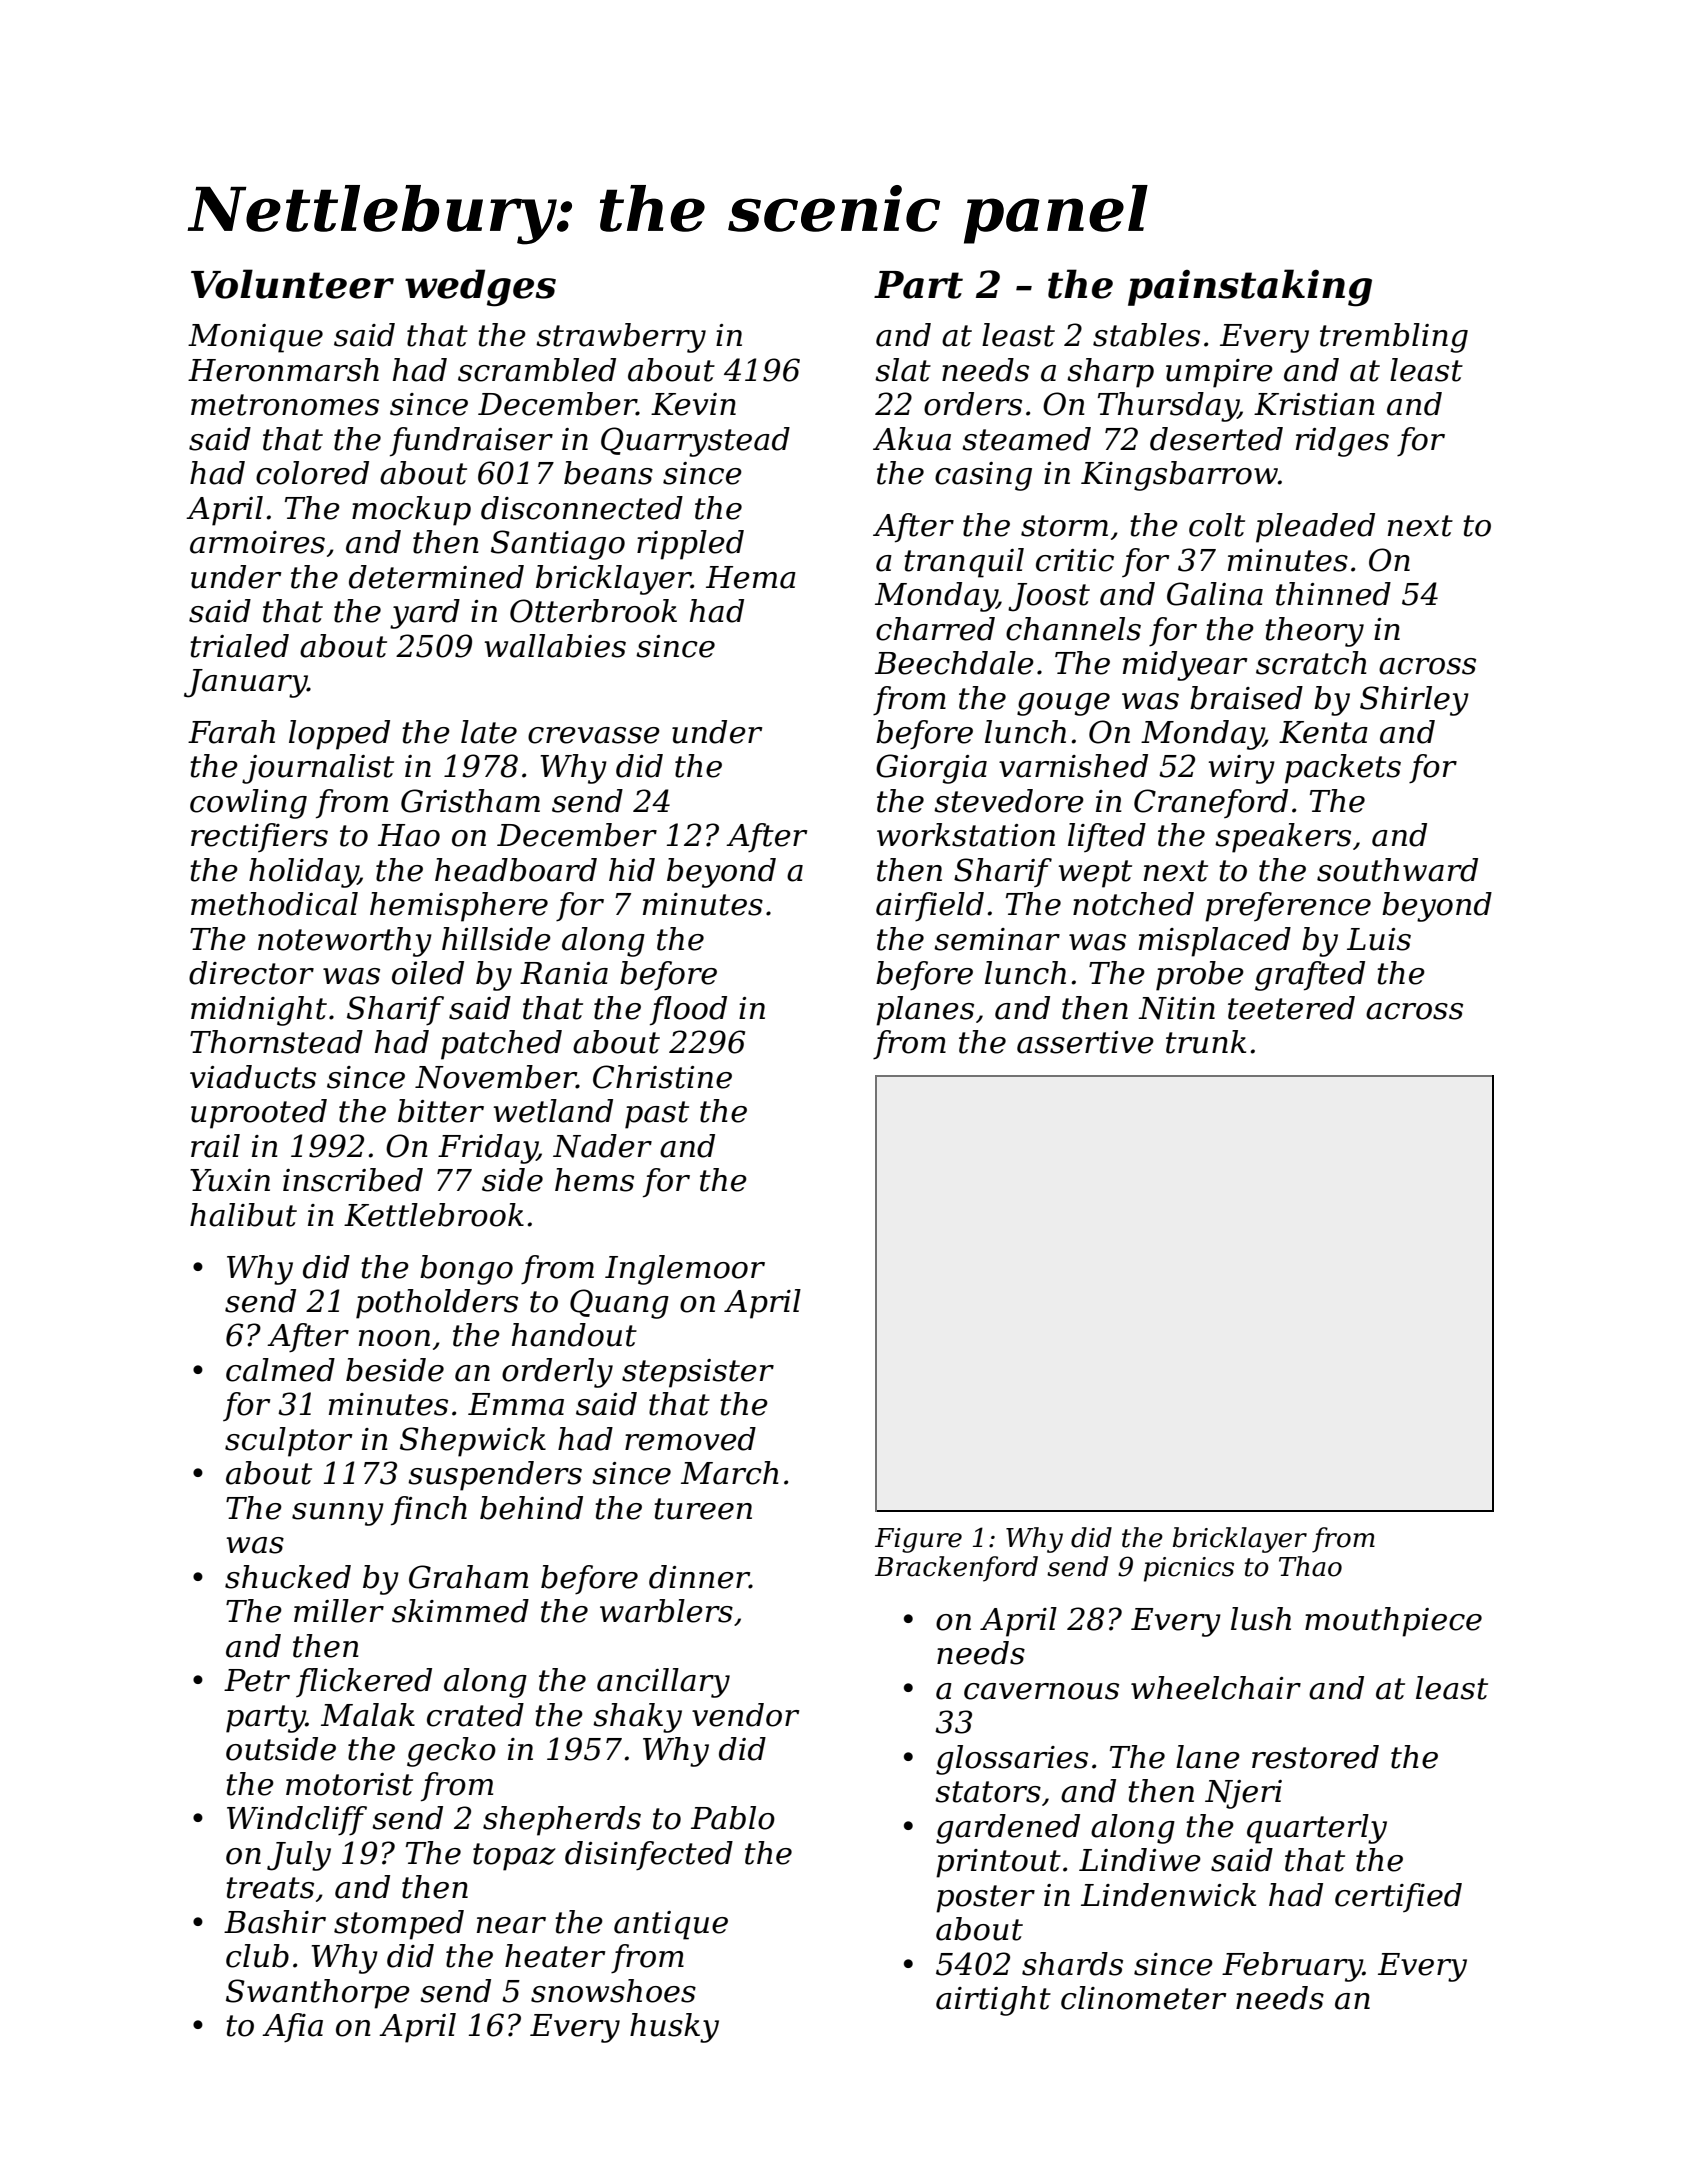 The width and height of the screenshot is (1683, 2178). What do you see at coordinates (1393, 1622) in the screenshot?
I see `mouthpiece` at bounding box center [1393, 1622].
